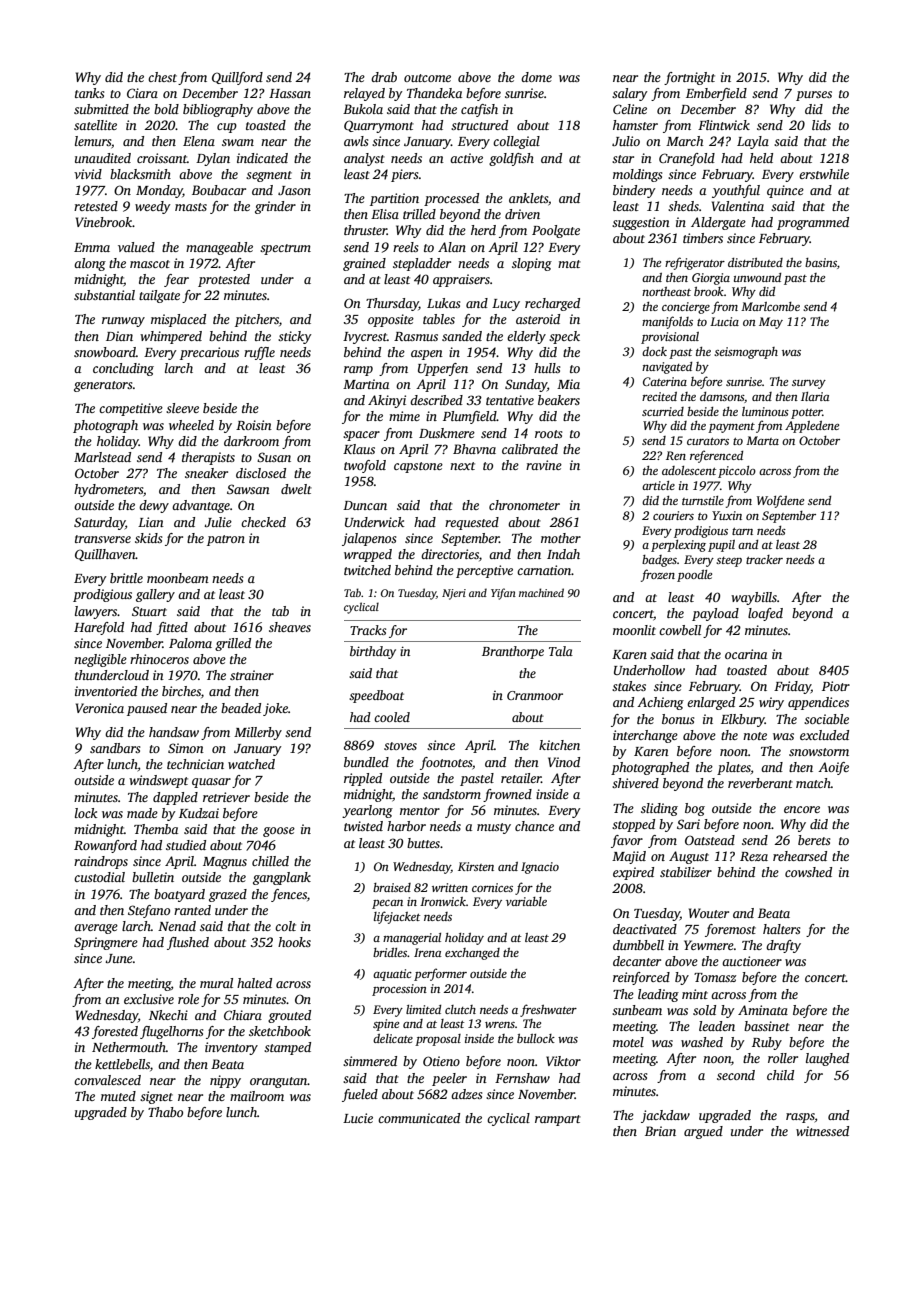 The image size is (924, 1308). Describe the element at coordinates (821, 262) in the document. I see `basins` at that location.
